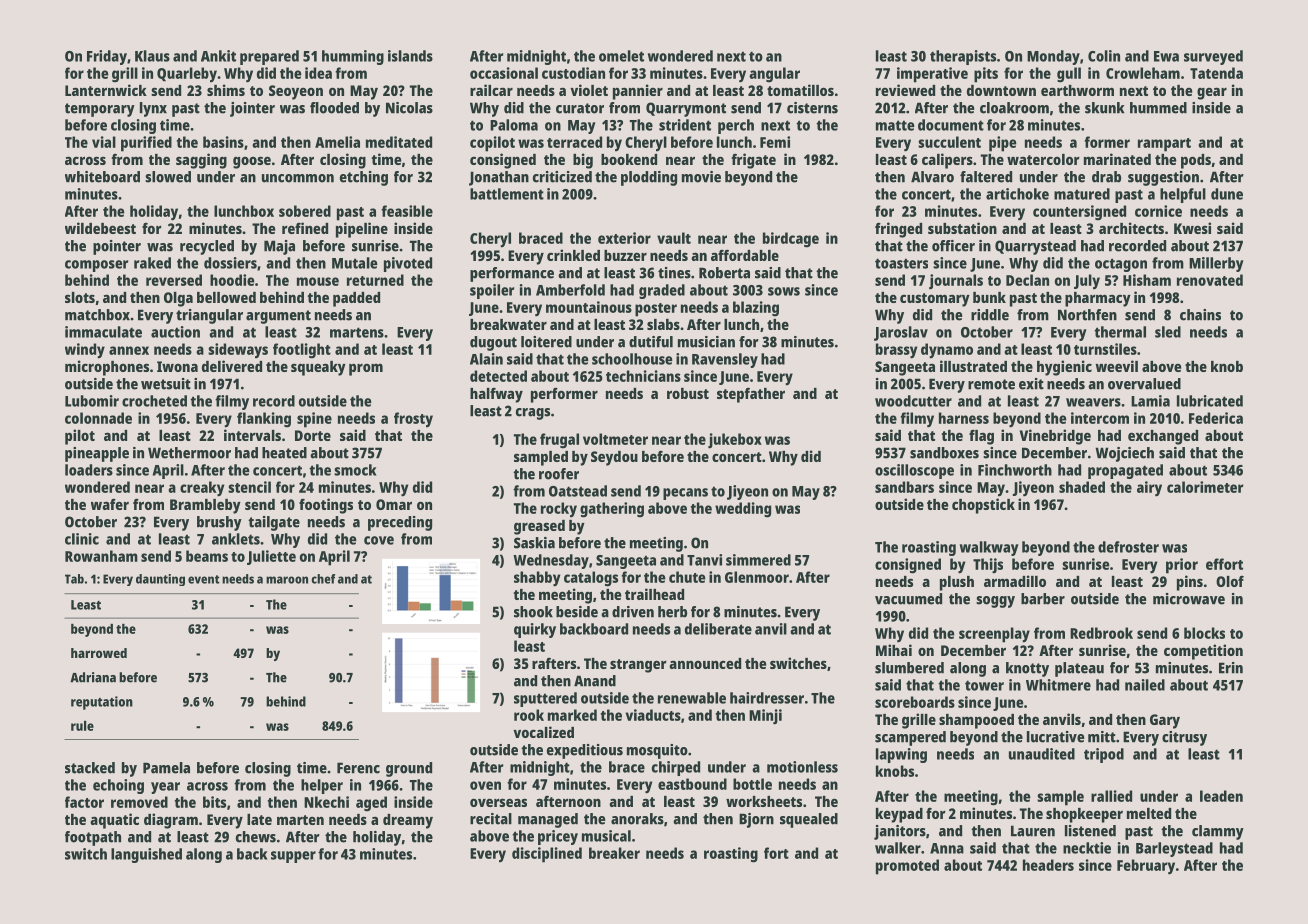  I want to click on deliberate, so click(718, 629).
